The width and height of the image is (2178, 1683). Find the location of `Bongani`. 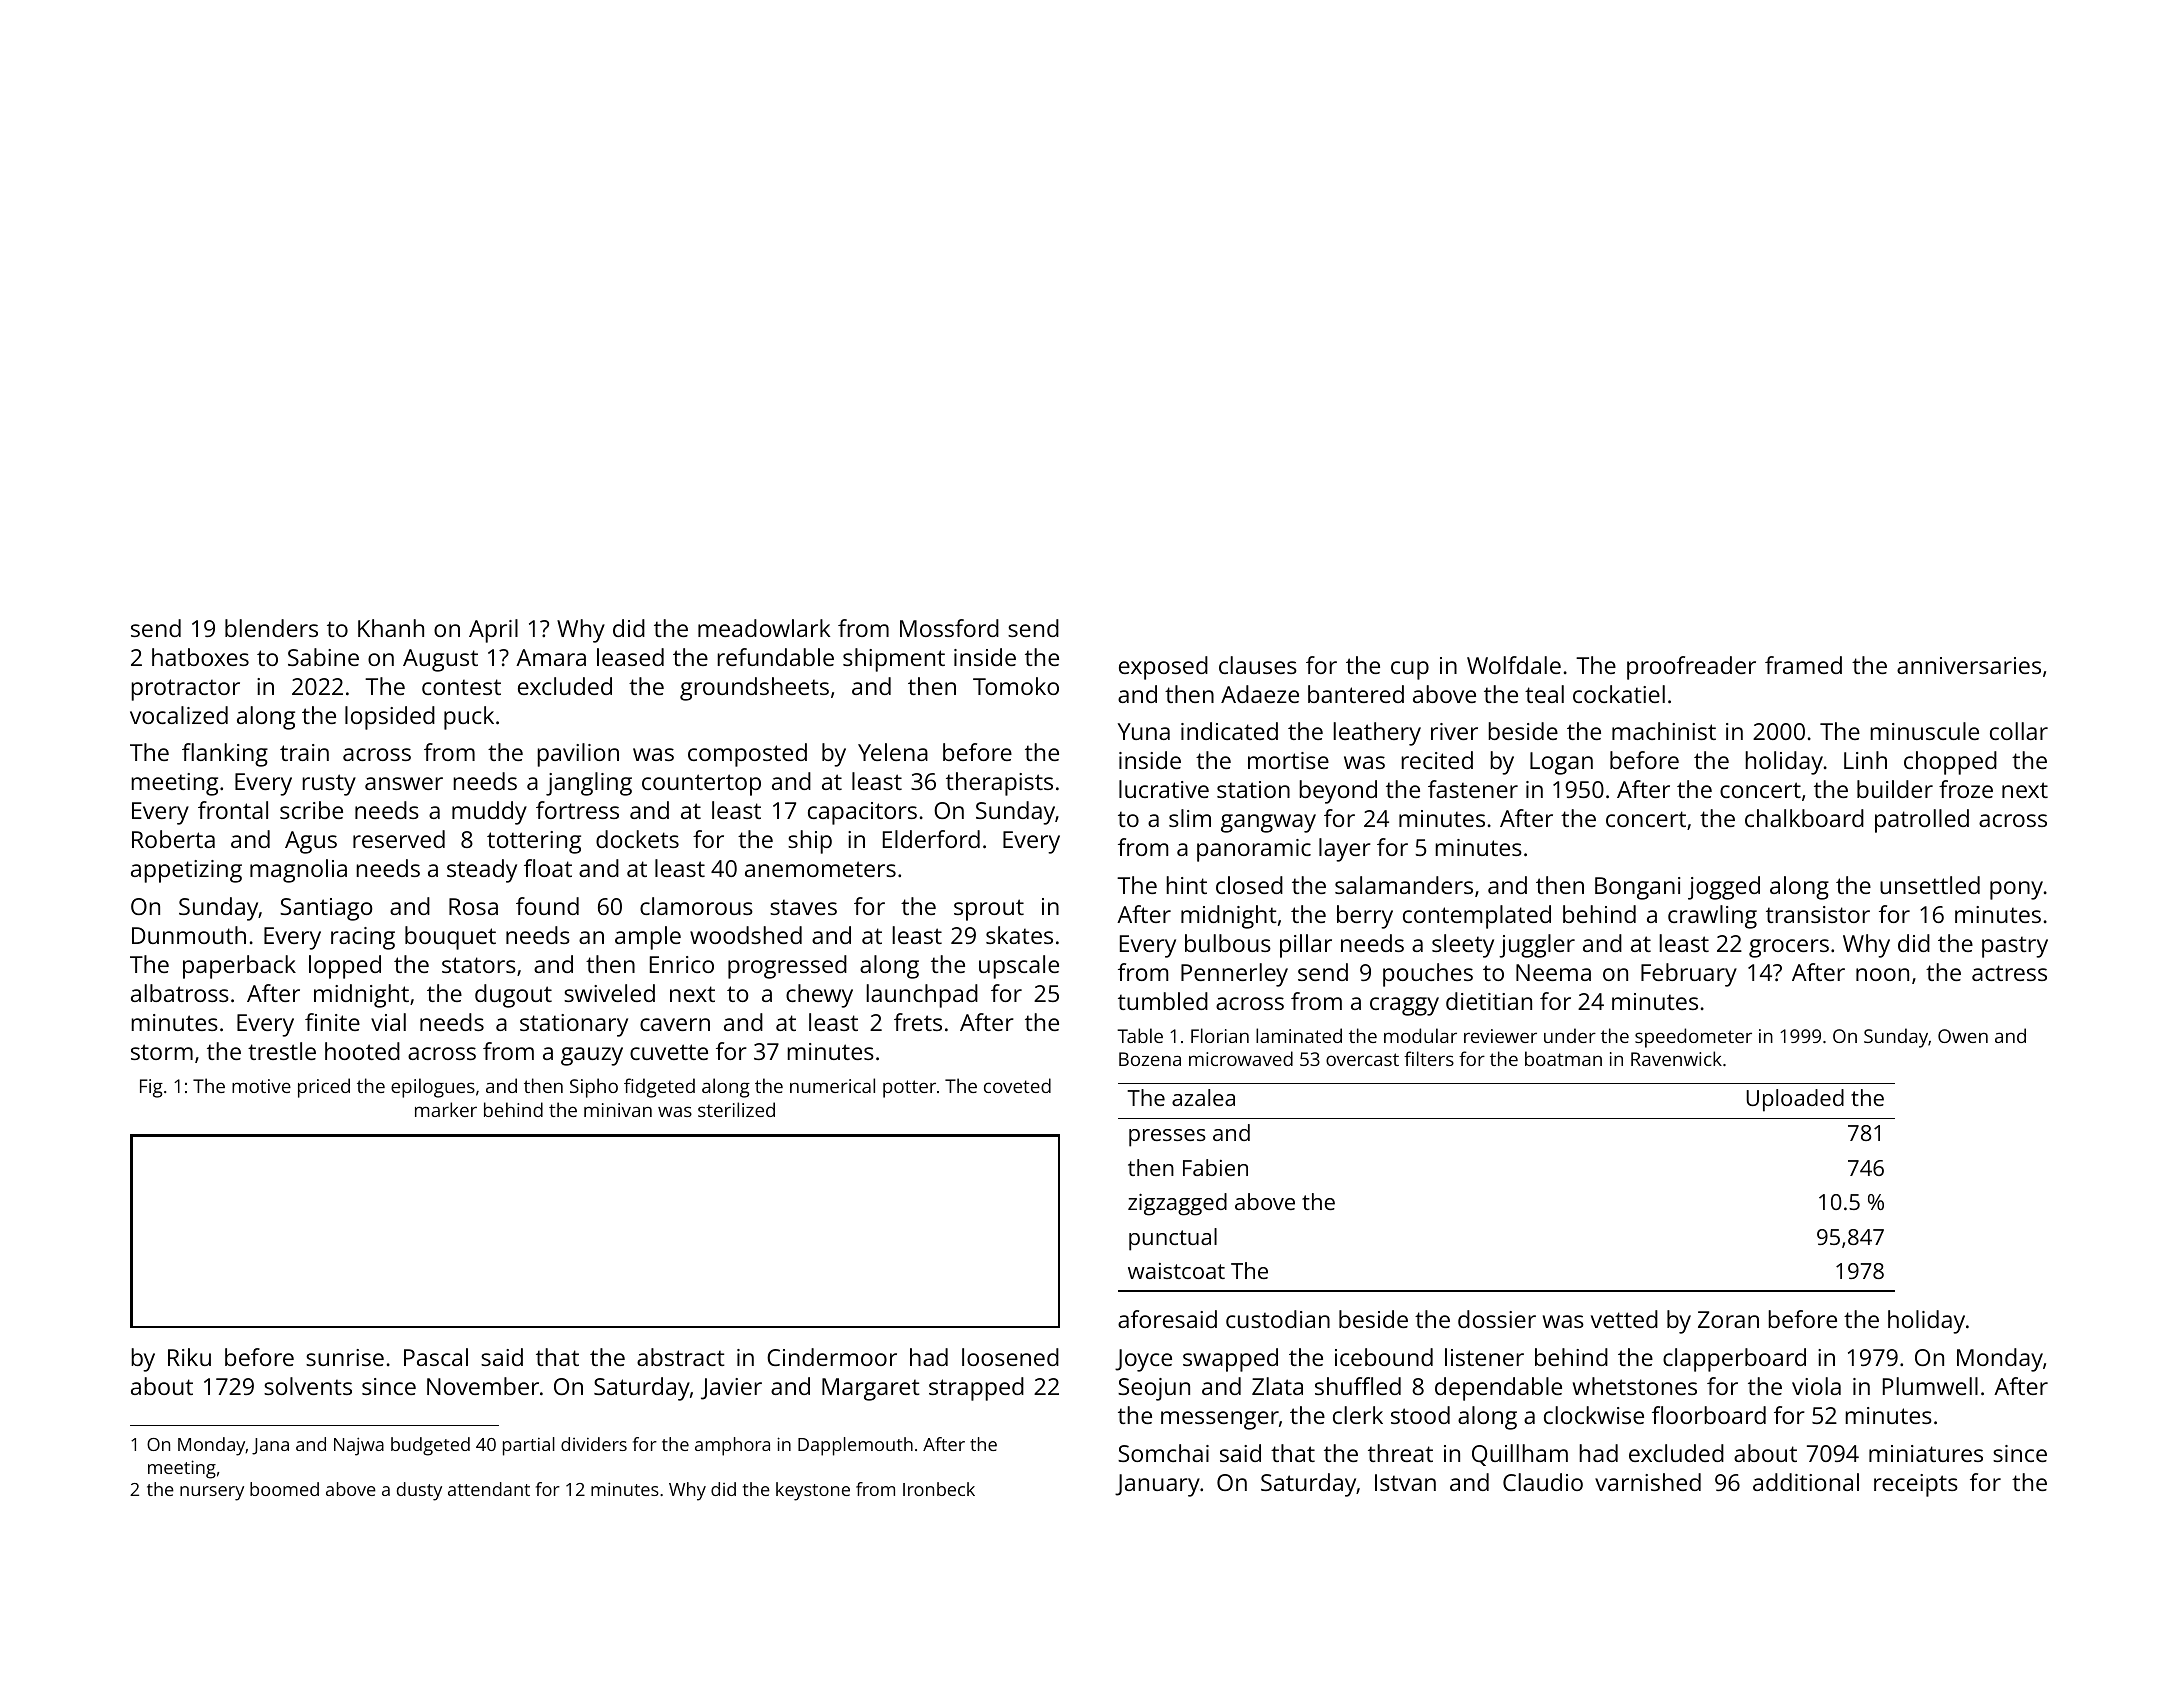

Bongani is located at coordinates (1637, 888).
